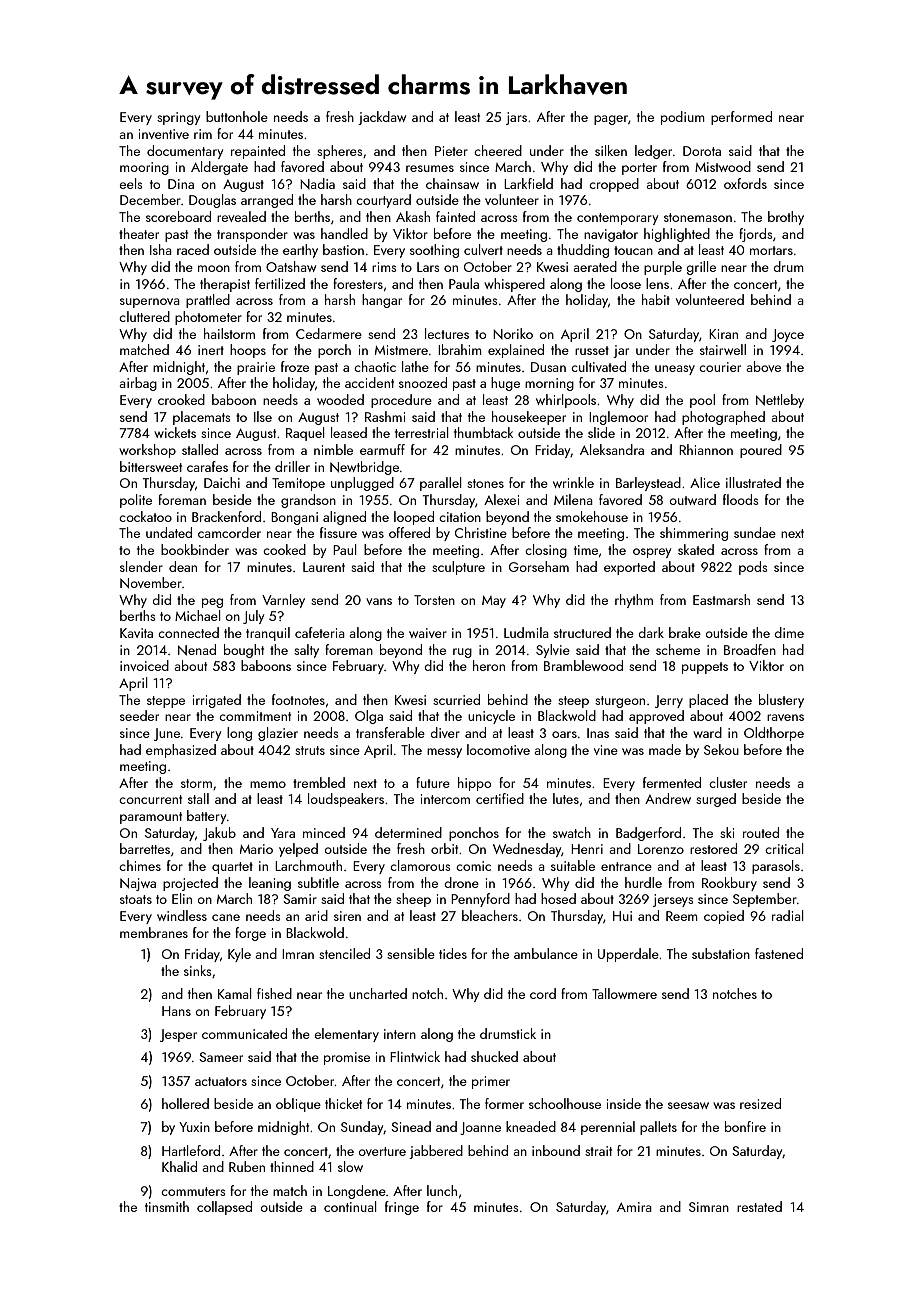 This screenshot has width=924, height=1308. I want to click on courier, so click(720, 367).
